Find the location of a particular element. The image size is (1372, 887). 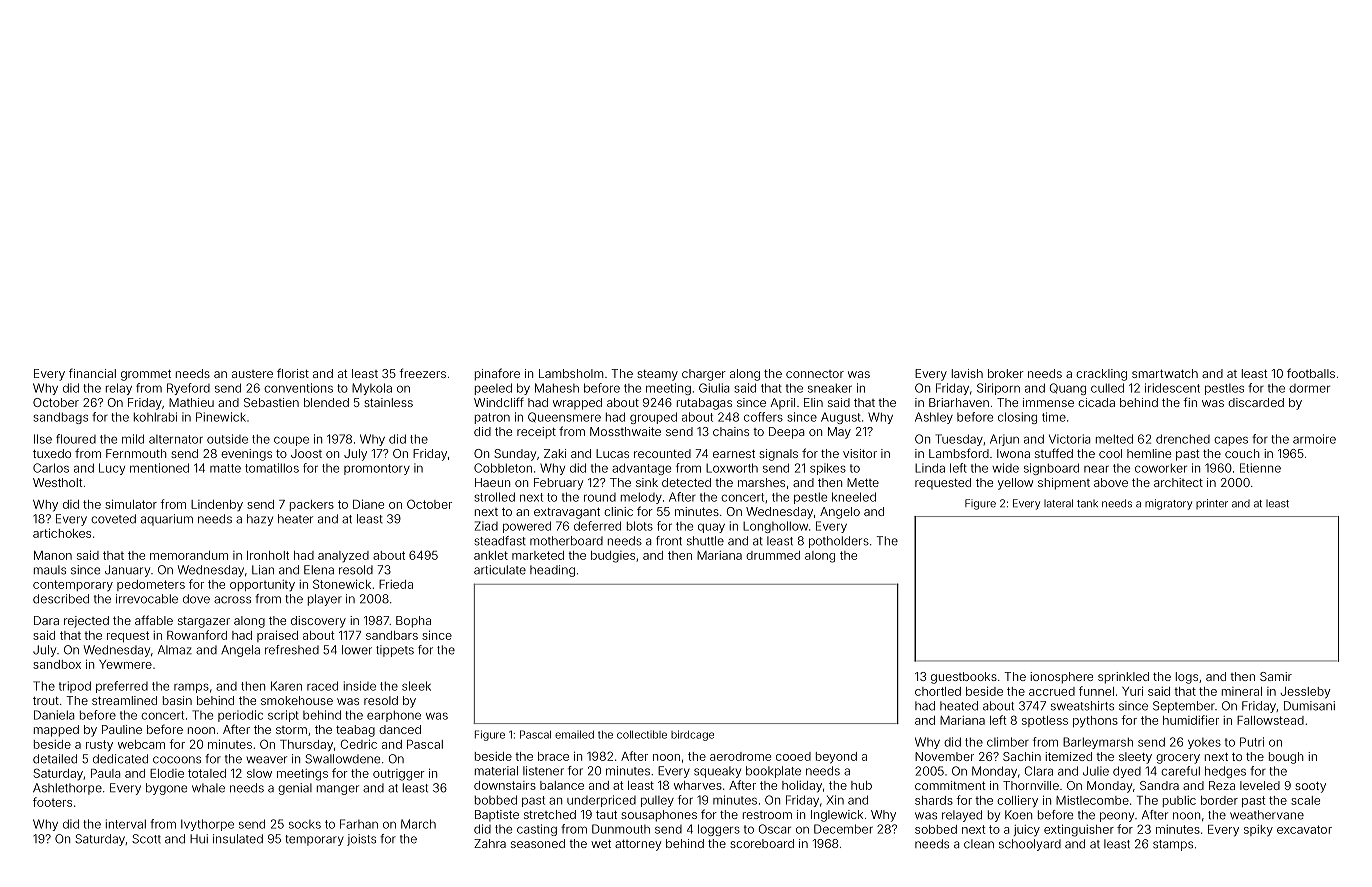

Manon is located at coordinates (53, 555).
